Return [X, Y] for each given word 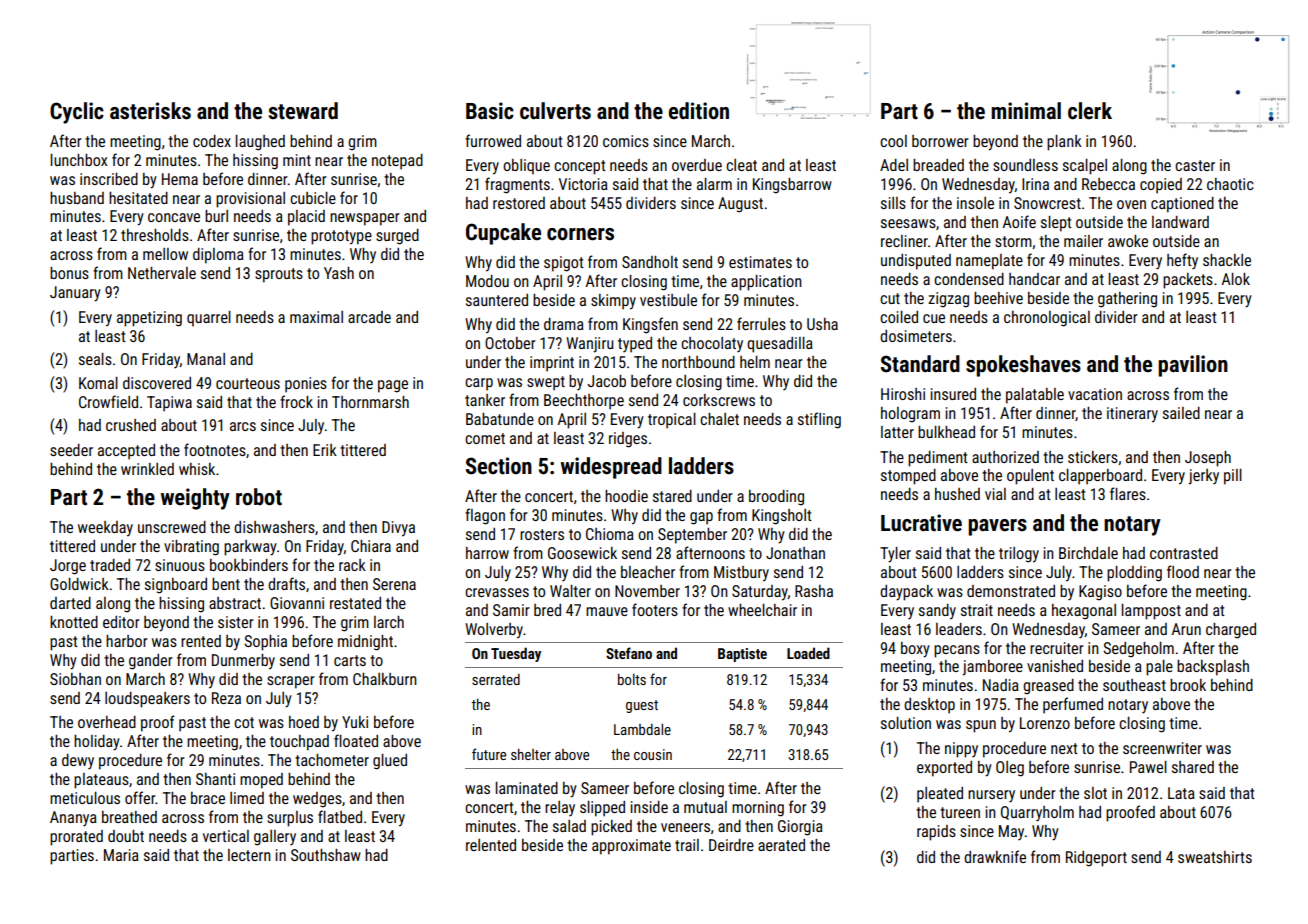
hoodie [626, 496]
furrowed [493, 140]
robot [259, 497]
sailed [1181, 413]
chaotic [1230, 184]
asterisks [150, 111]
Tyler [895, 555]
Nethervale [162, 273]
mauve [607, 611]
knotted [74, 622]
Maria [121, 855]
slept [1056, 224]
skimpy [613, 302]
